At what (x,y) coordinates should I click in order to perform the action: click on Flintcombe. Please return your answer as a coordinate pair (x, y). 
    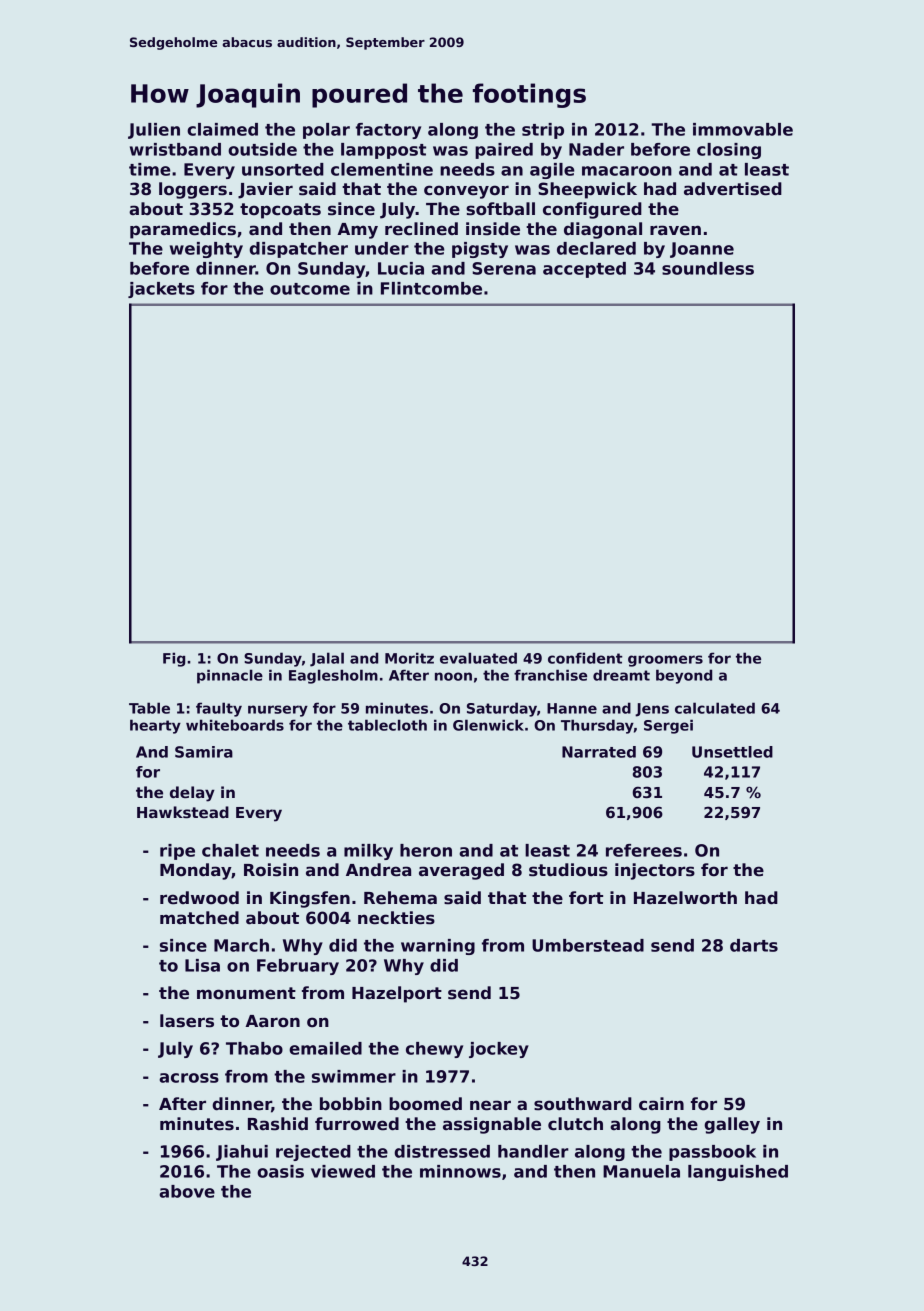
    Looking at the image, I should click on (431, 288).
